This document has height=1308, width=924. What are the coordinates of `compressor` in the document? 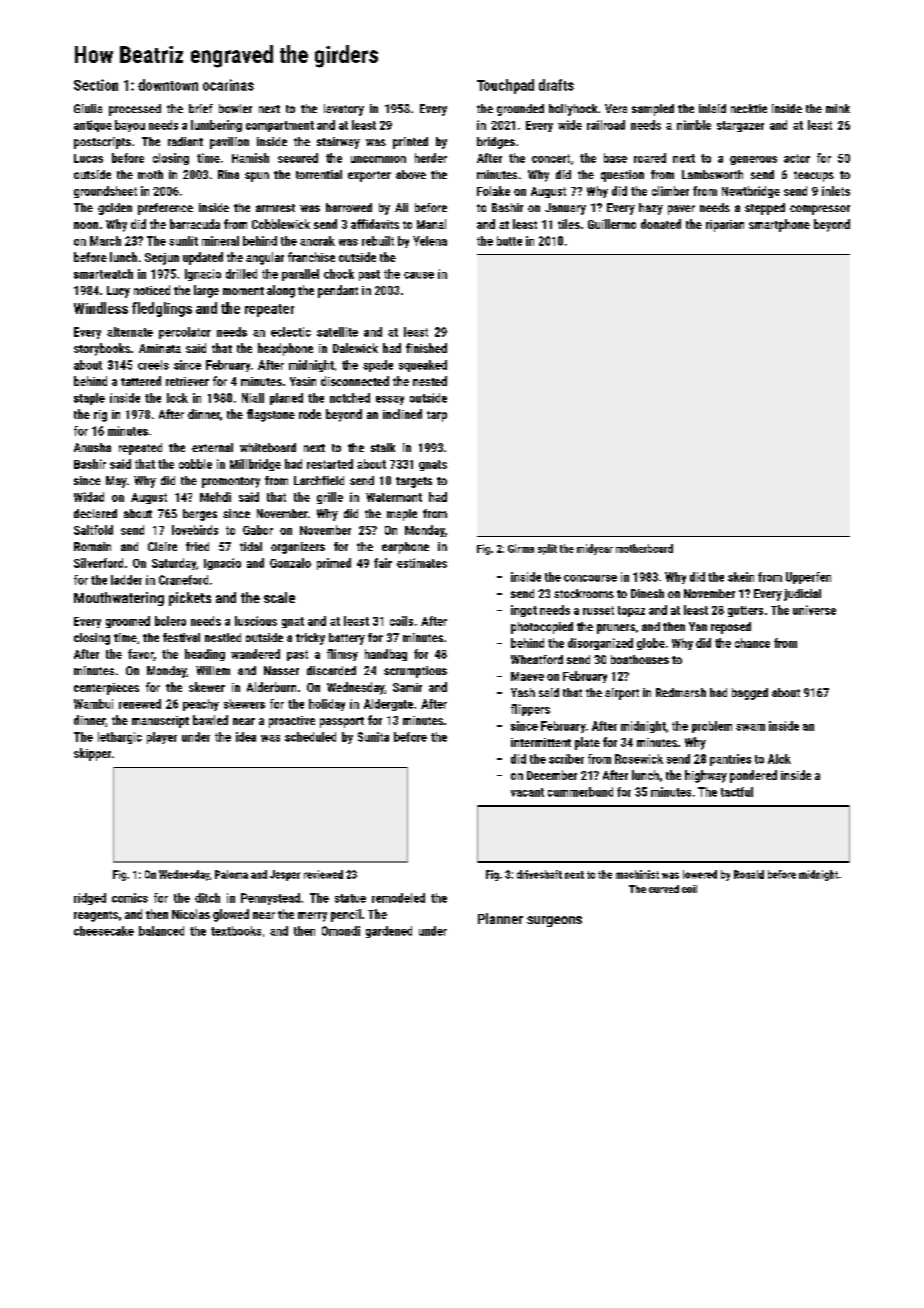 It's located at (820, 210).
